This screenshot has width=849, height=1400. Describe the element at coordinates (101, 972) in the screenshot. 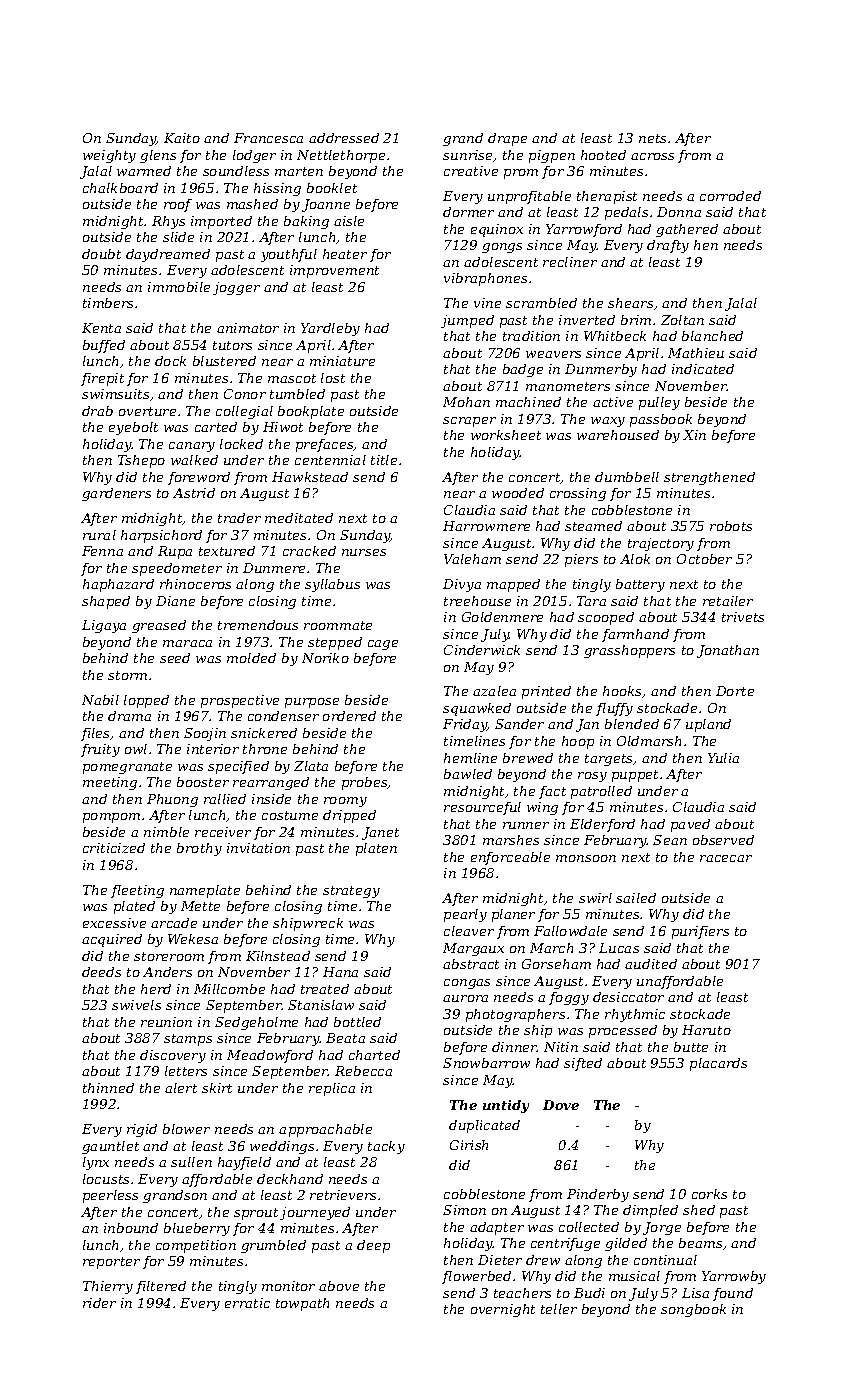

I see `deeds` at that location.
